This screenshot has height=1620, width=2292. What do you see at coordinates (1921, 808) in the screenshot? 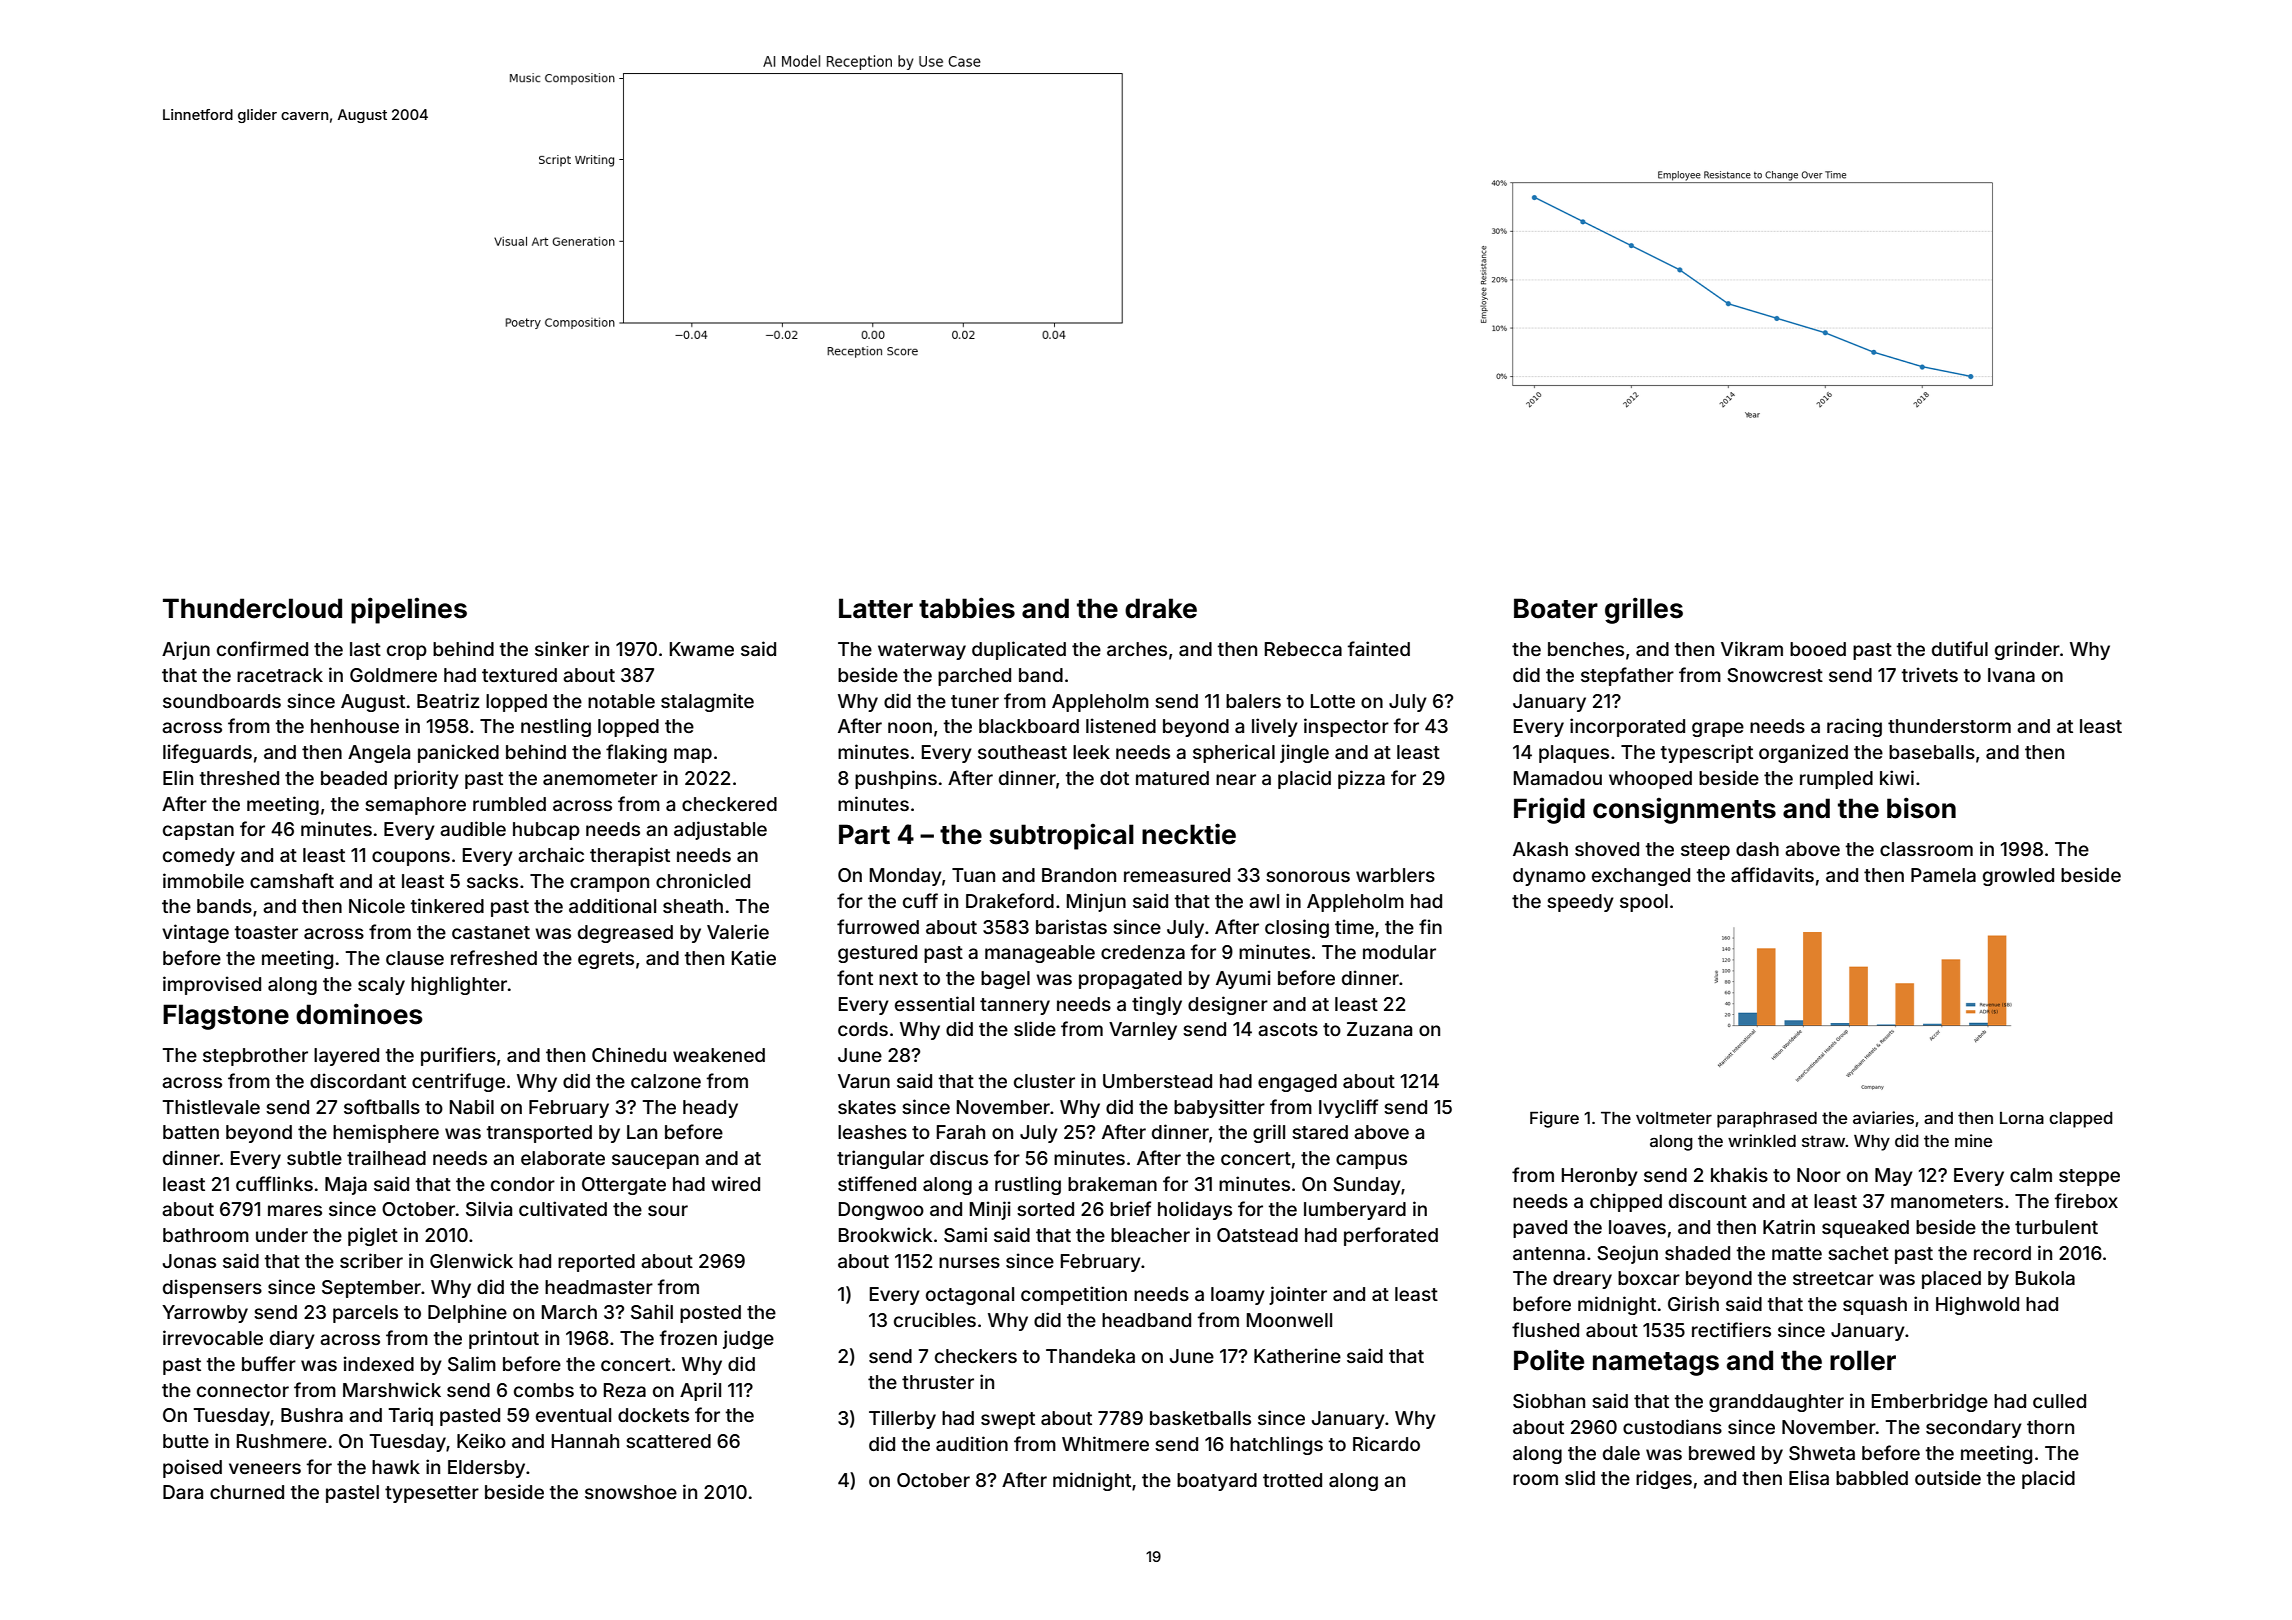
I see `bison` at bounding box center [1921, 808].
